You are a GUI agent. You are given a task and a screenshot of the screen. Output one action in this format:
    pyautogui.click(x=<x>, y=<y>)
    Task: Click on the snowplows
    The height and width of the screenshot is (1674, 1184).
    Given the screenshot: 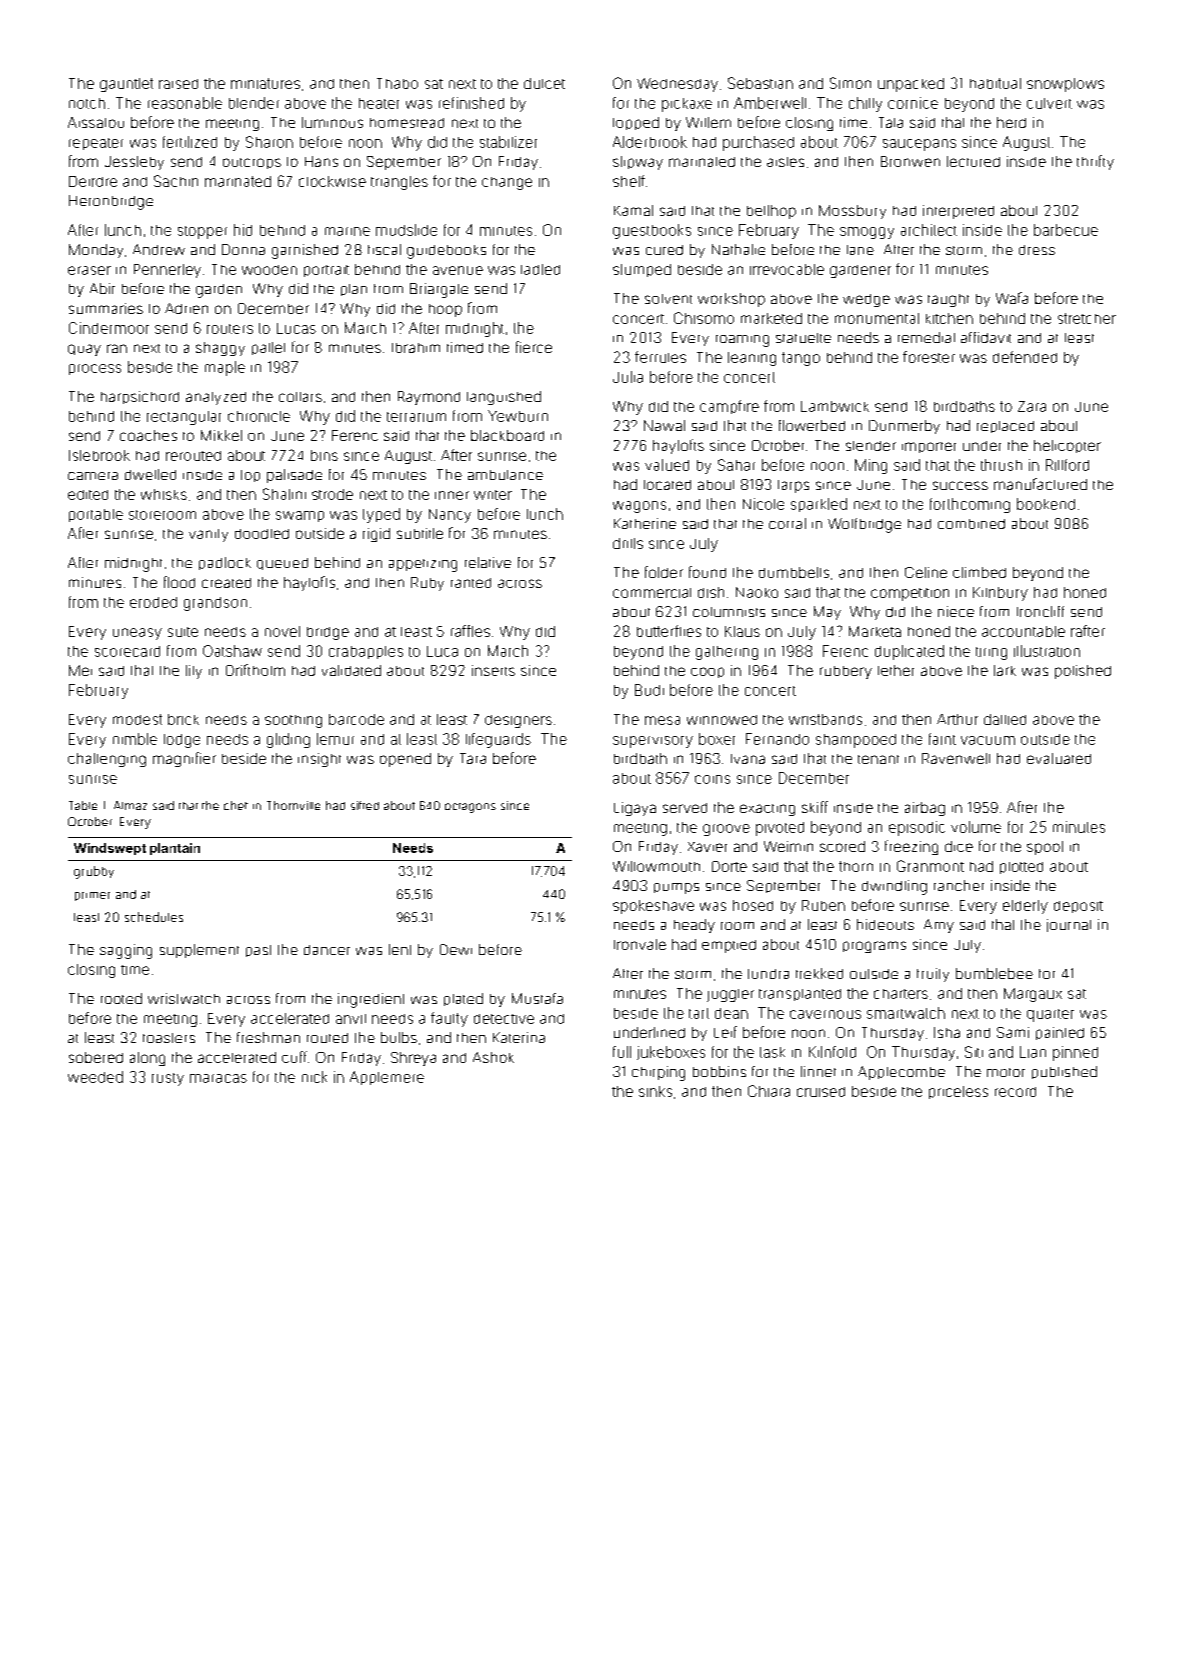 What is the action you would take?
    pyautogui.click(x=1065, y=85)
